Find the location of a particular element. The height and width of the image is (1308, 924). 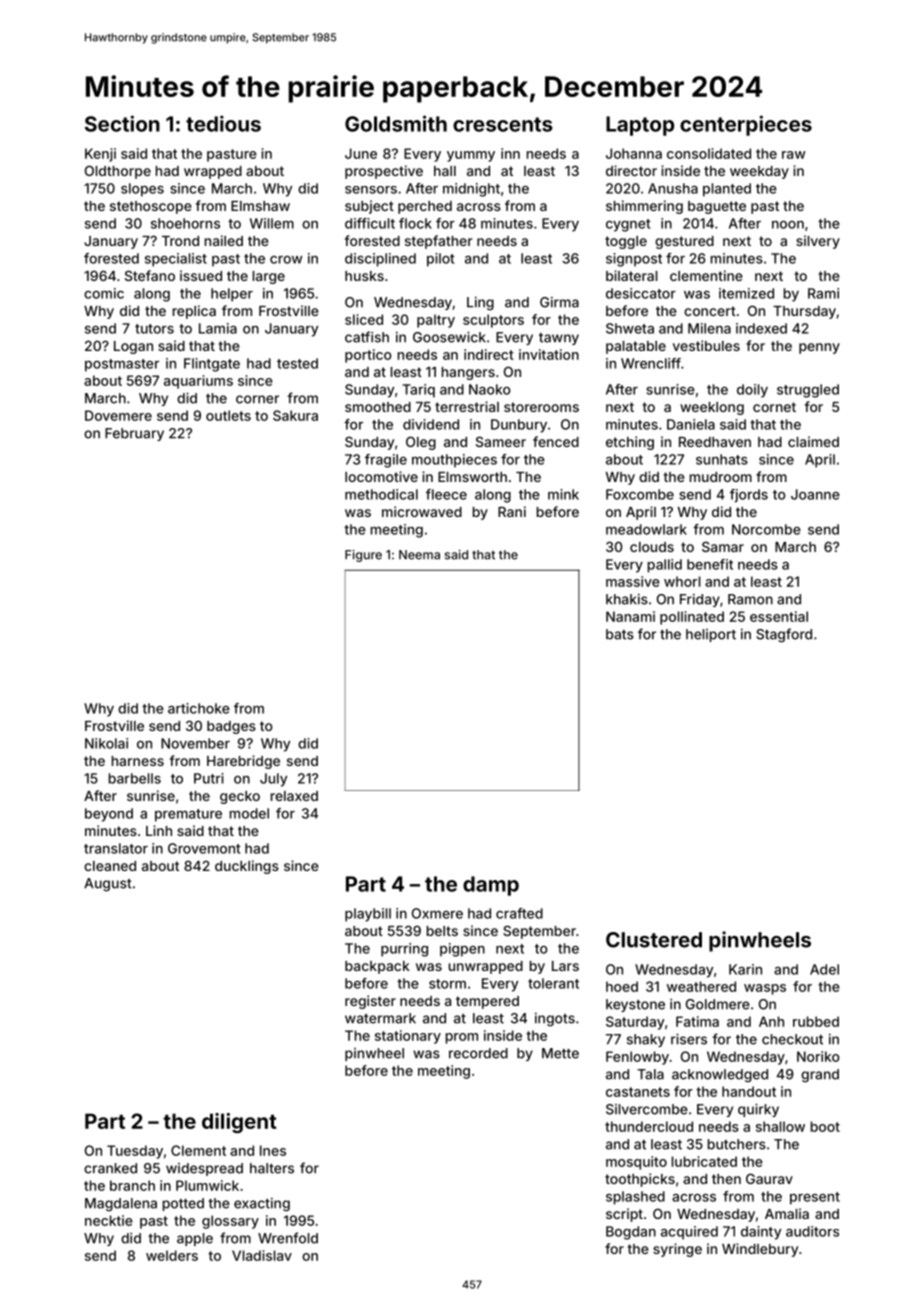

heliport is located at coordinates (711, 635).
